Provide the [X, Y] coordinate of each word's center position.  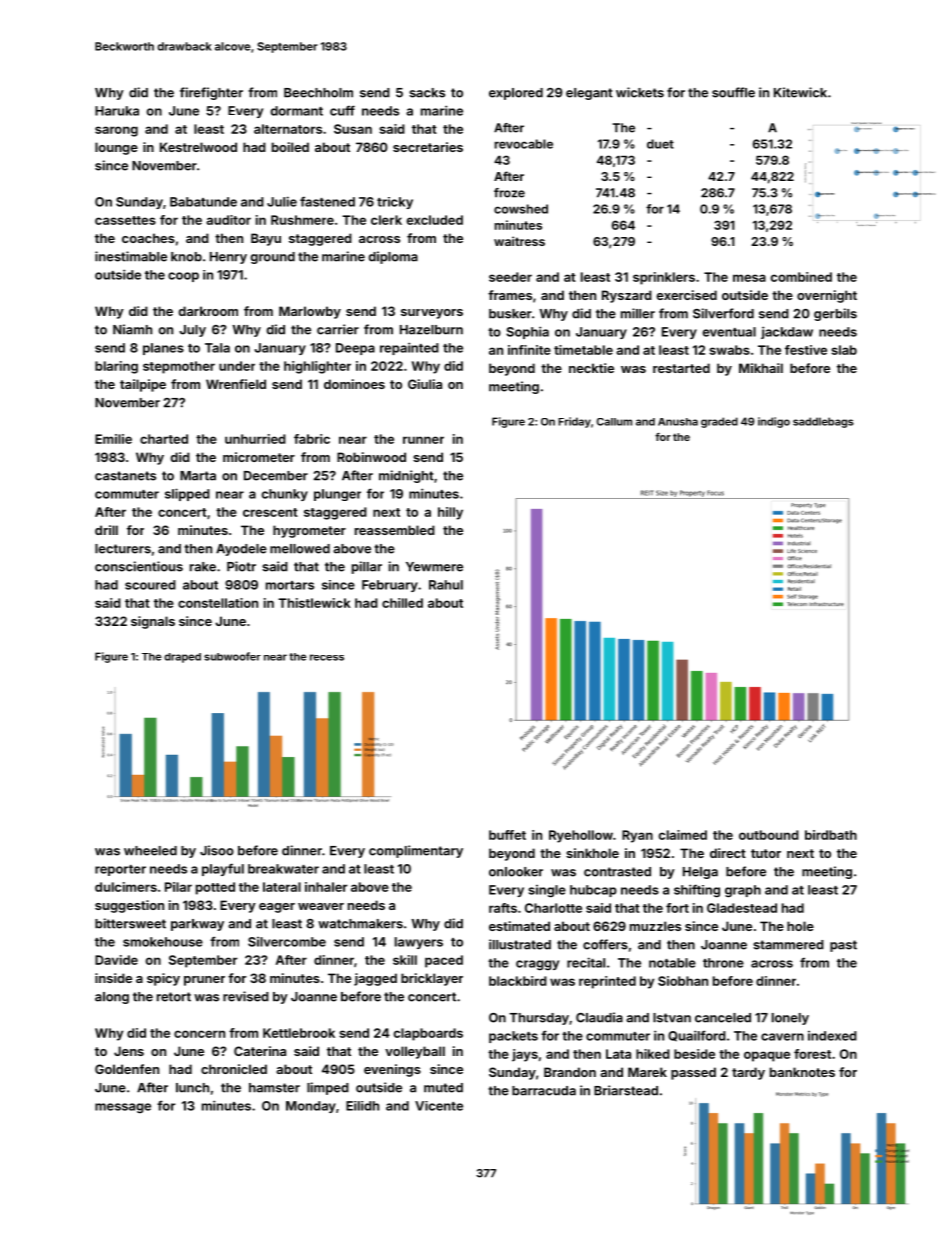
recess [327, 657]
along [112, 998]
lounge [116, 148]
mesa [749, 278]
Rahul [446, 585]
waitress [519, 241]
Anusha [678, 422]
